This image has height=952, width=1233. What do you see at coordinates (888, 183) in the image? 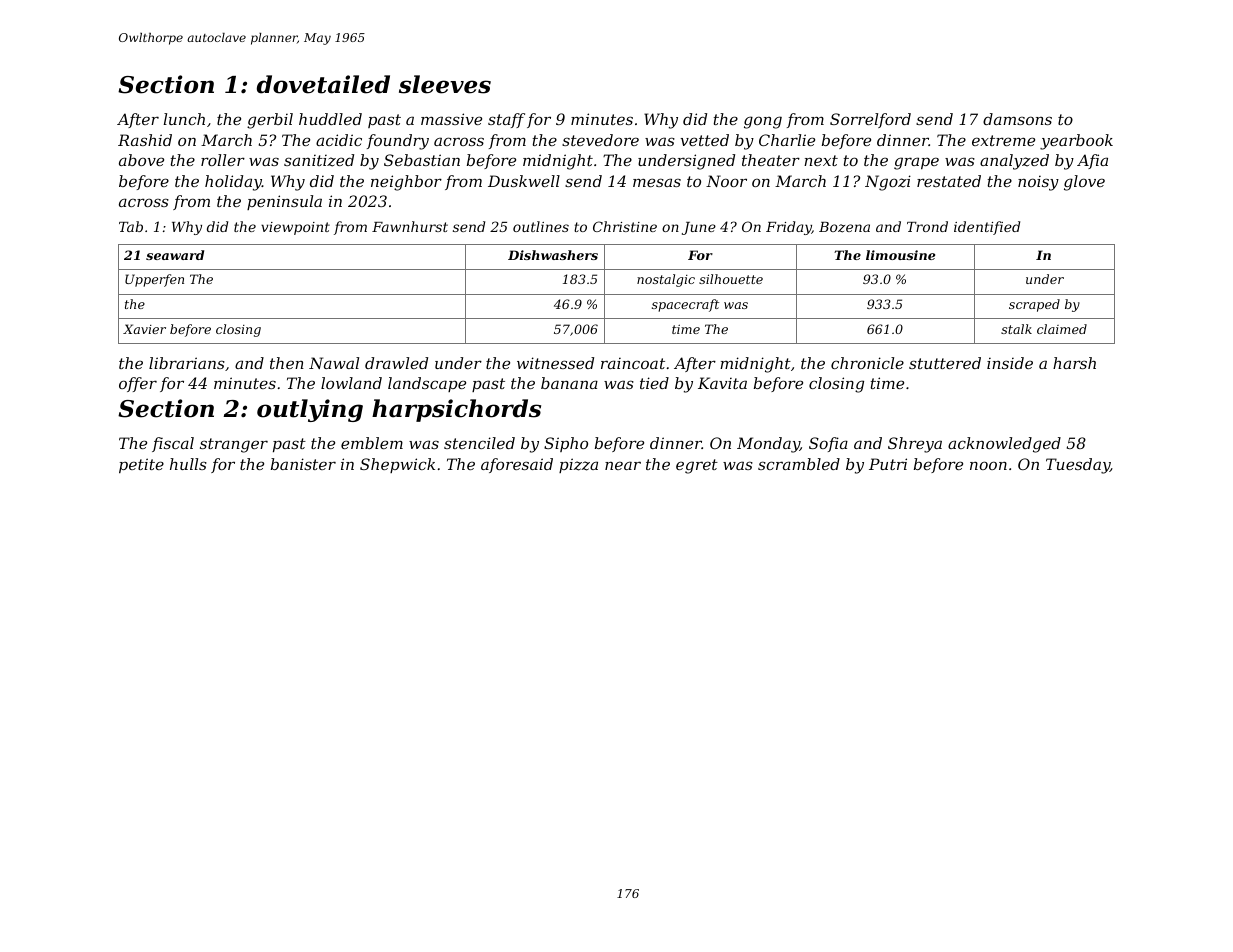
I see `Ngozi` at bounding box center [888, 183].
